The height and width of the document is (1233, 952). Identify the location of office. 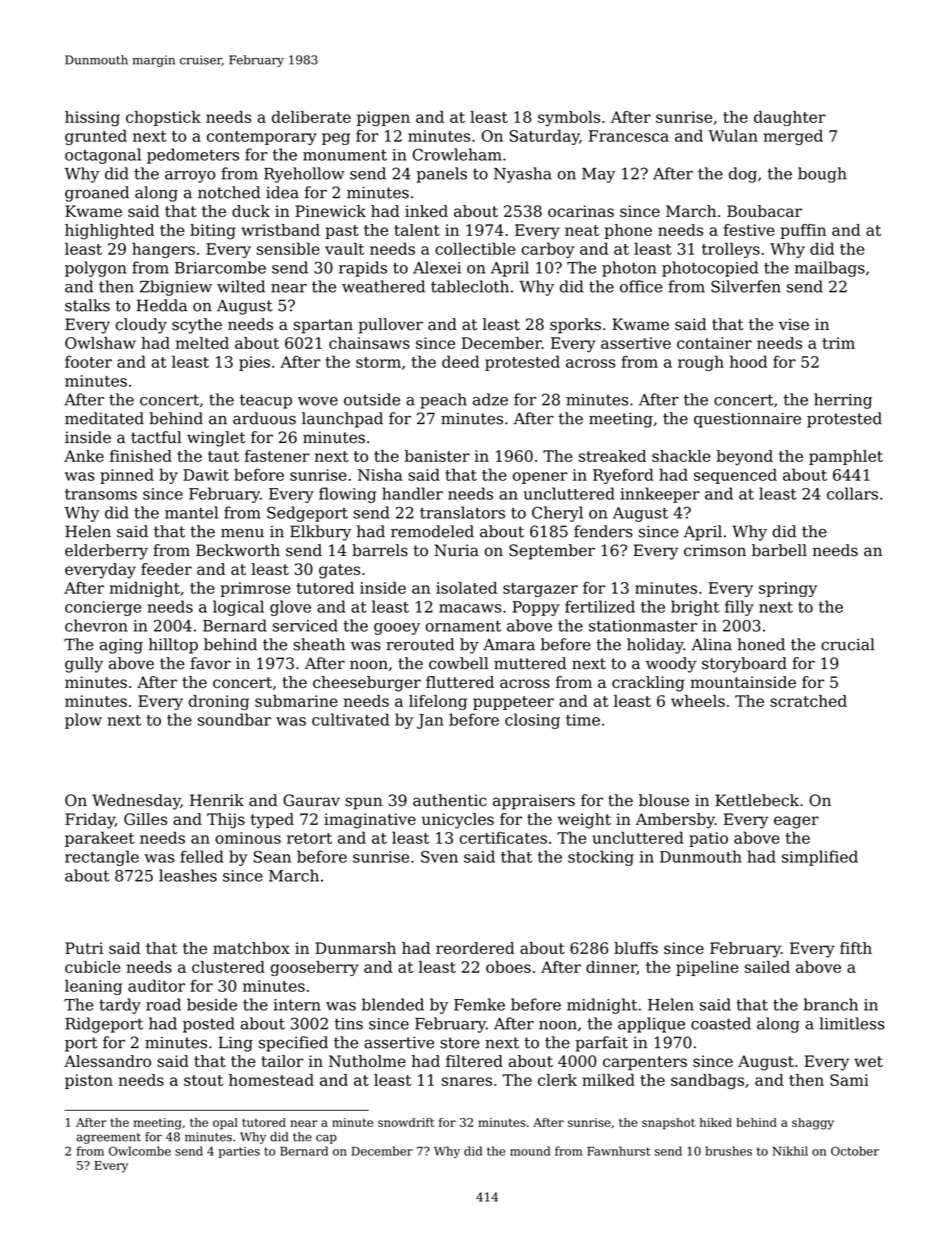
(641, 286).
